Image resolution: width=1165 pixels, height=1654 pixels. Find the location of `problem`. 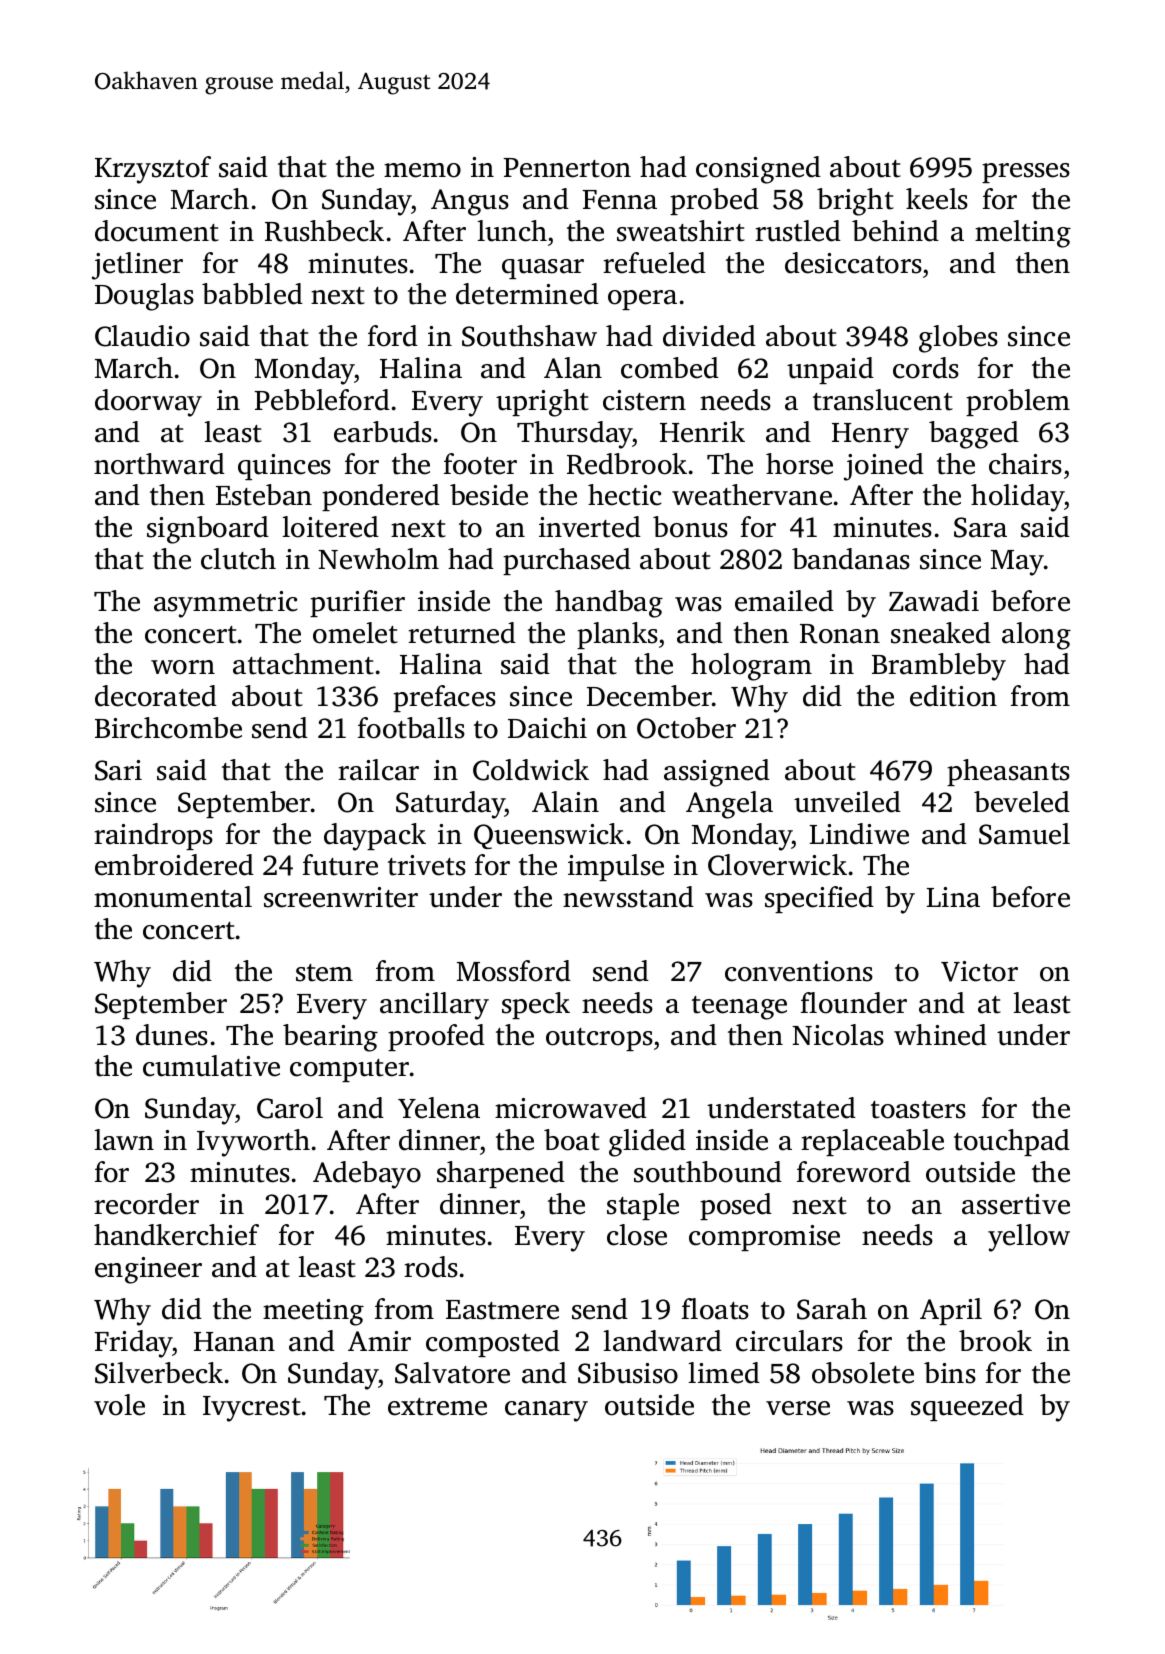

problem is located at coordinates (1018, 402).
